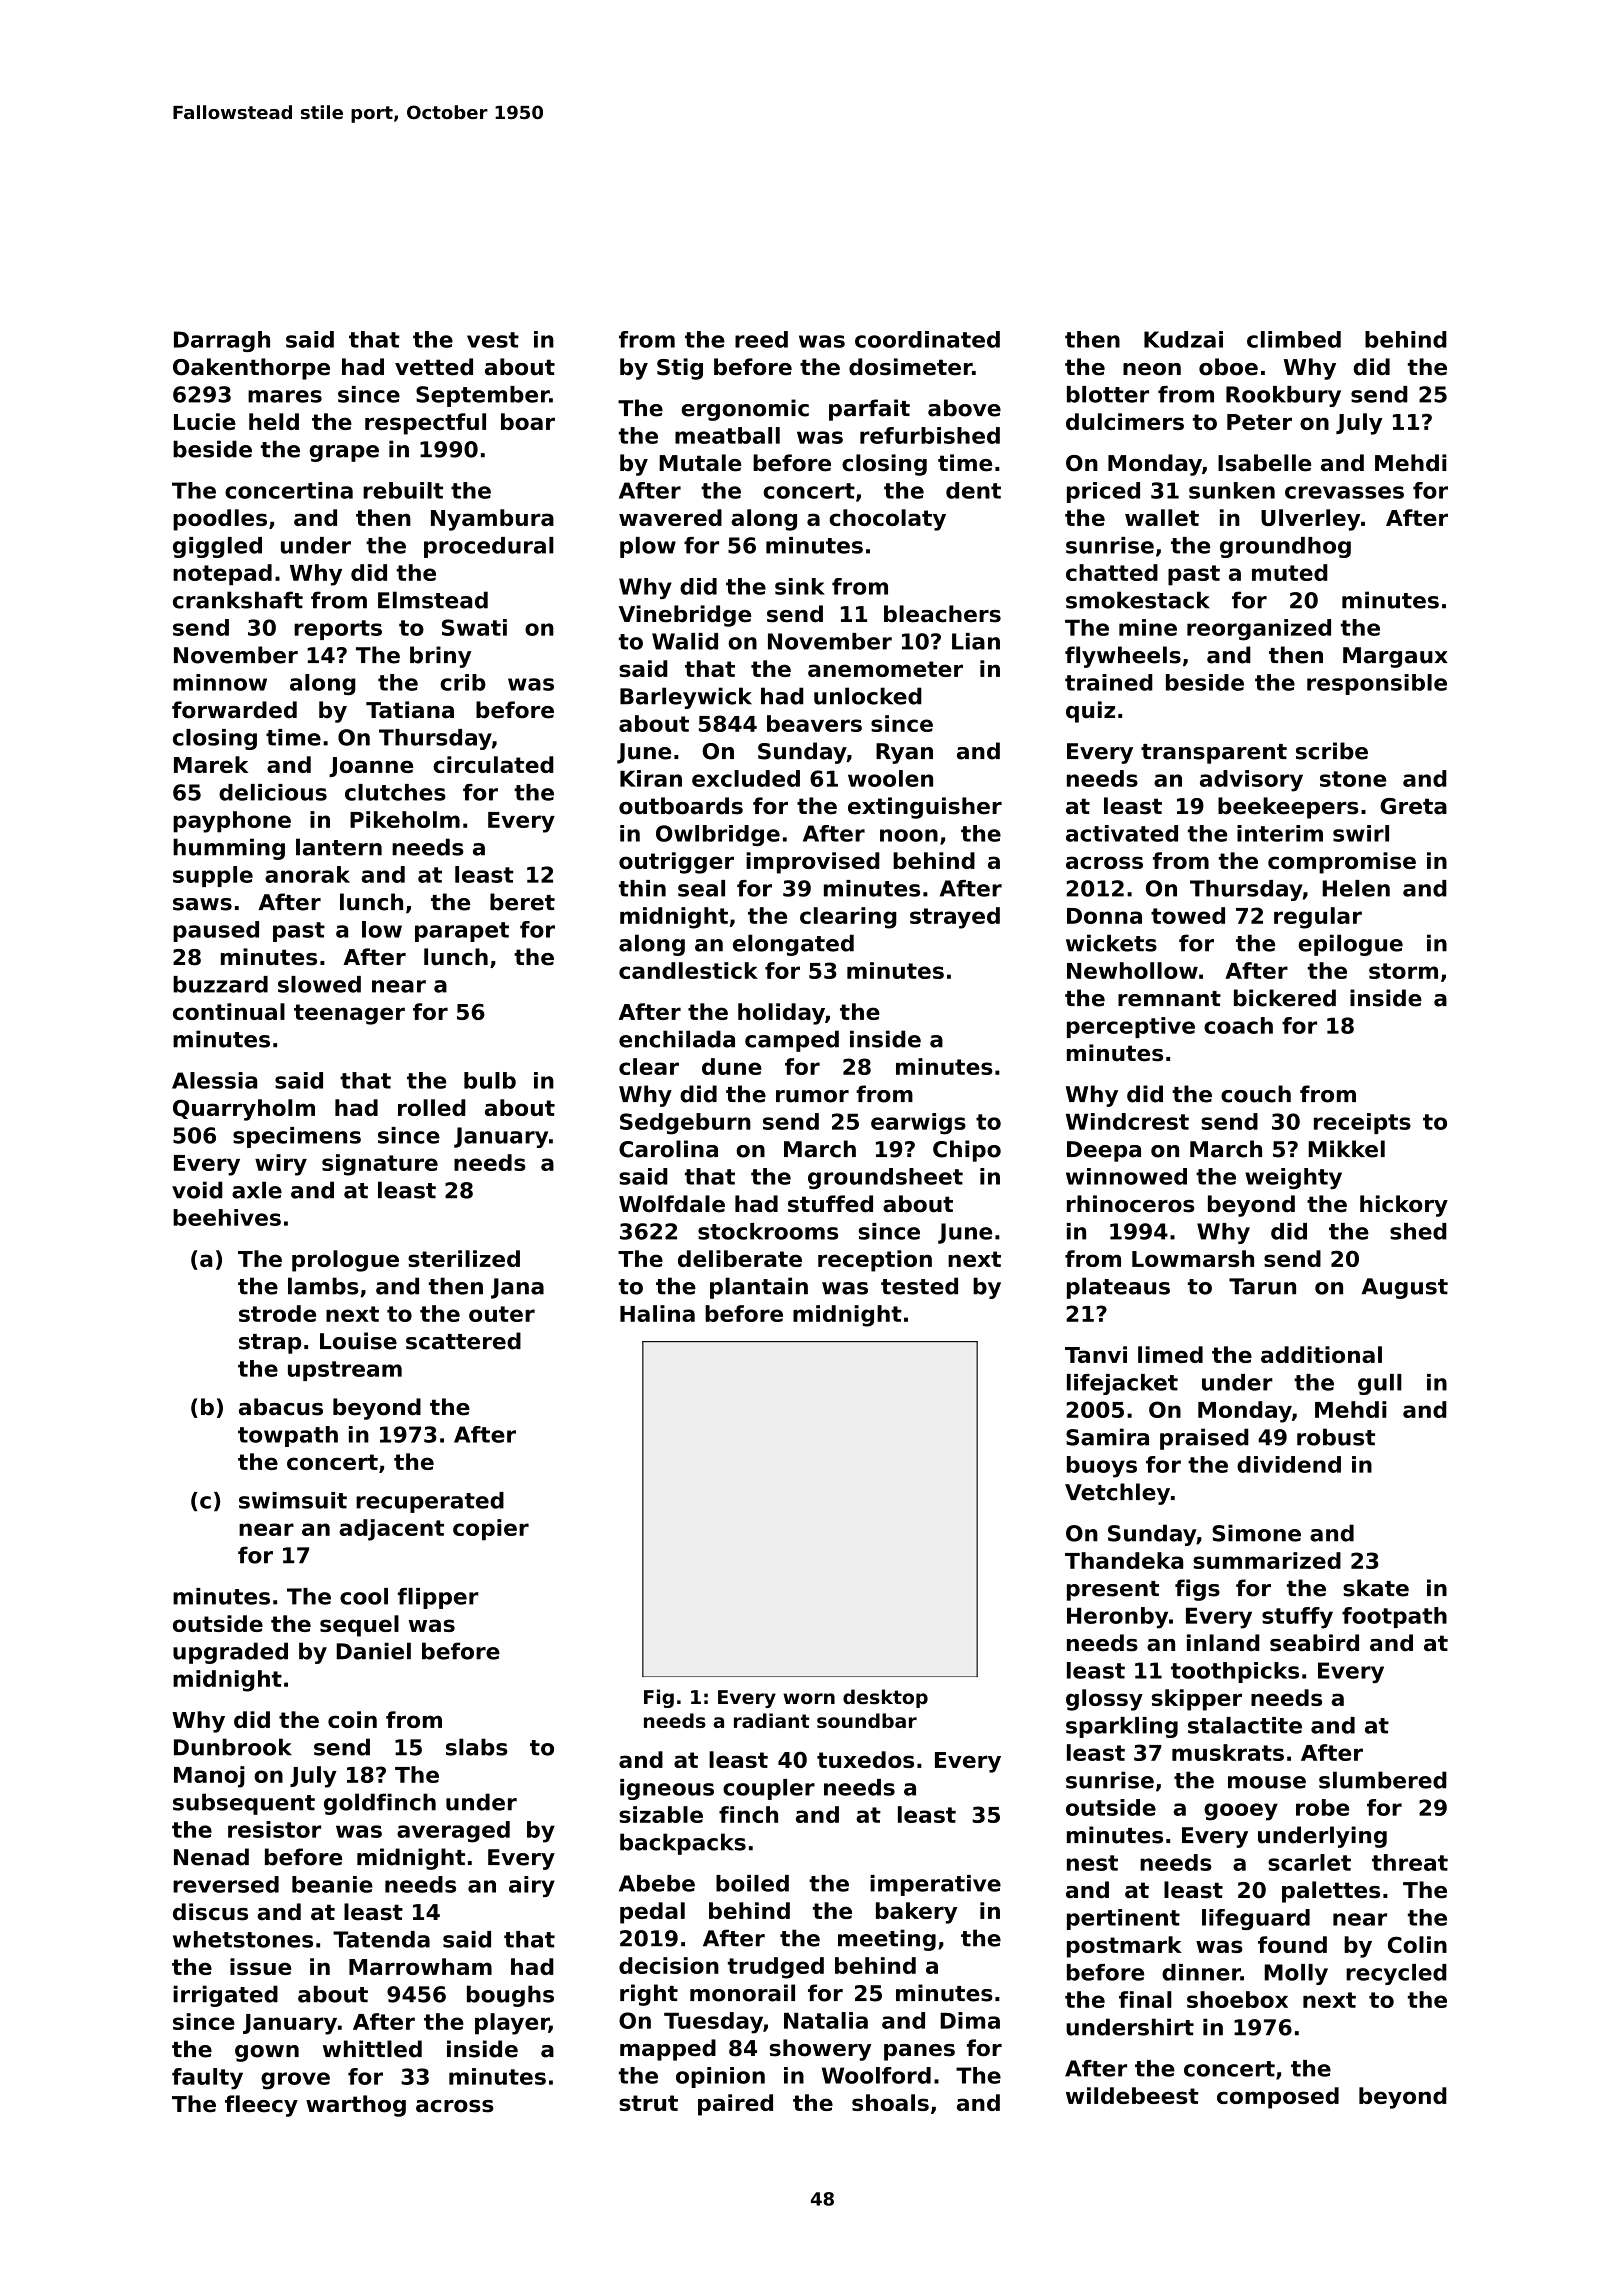 This screenshot has width=1620, height=2292. What do you see at coordinates (792, 1041) in the screenshot?
I see `camped` at bounding box center [792, 1041].
